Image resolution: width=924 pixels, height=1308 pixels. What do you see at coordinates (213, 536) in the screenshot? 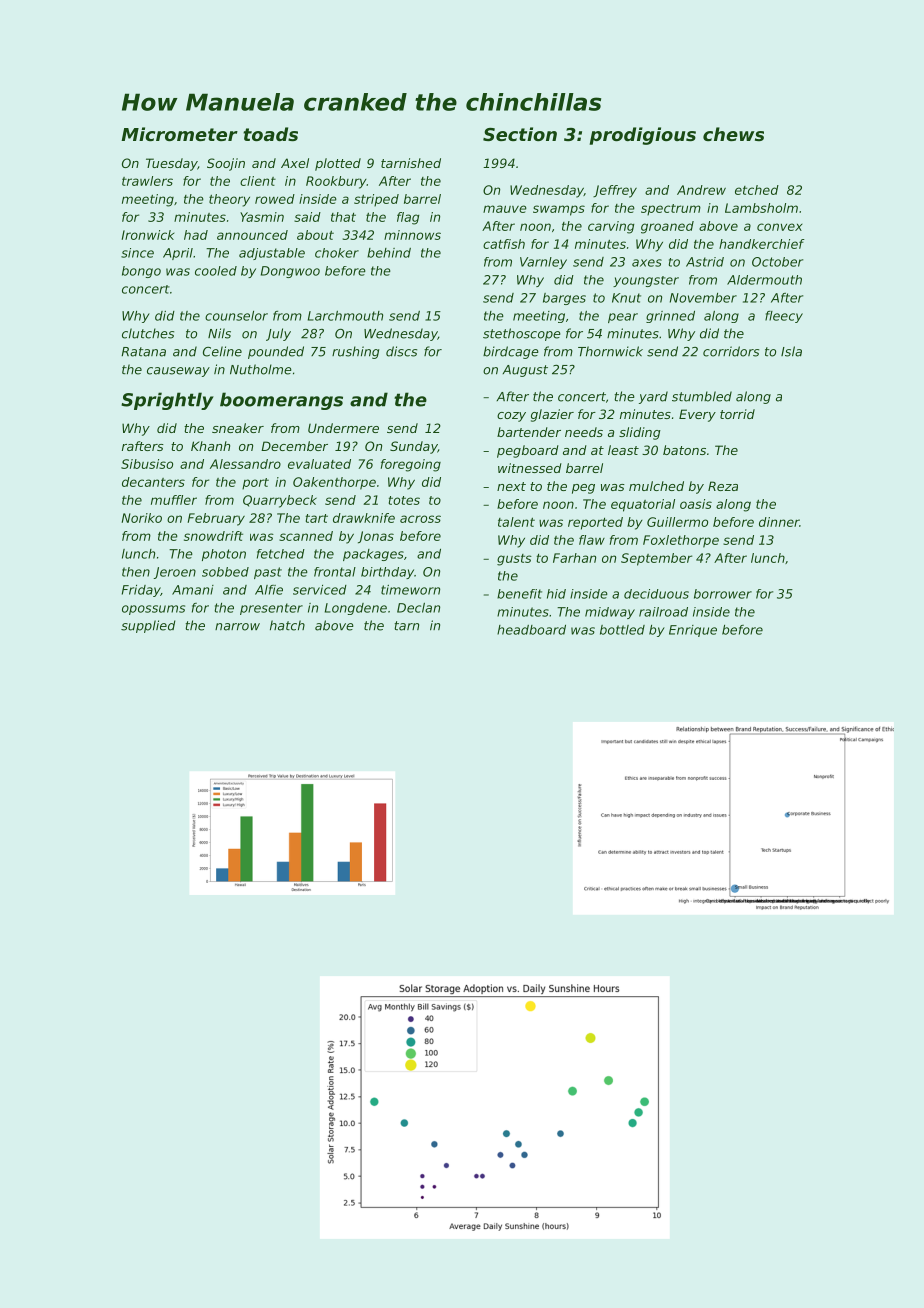
I see `snowdrift` at bounding box center [213, 536].
